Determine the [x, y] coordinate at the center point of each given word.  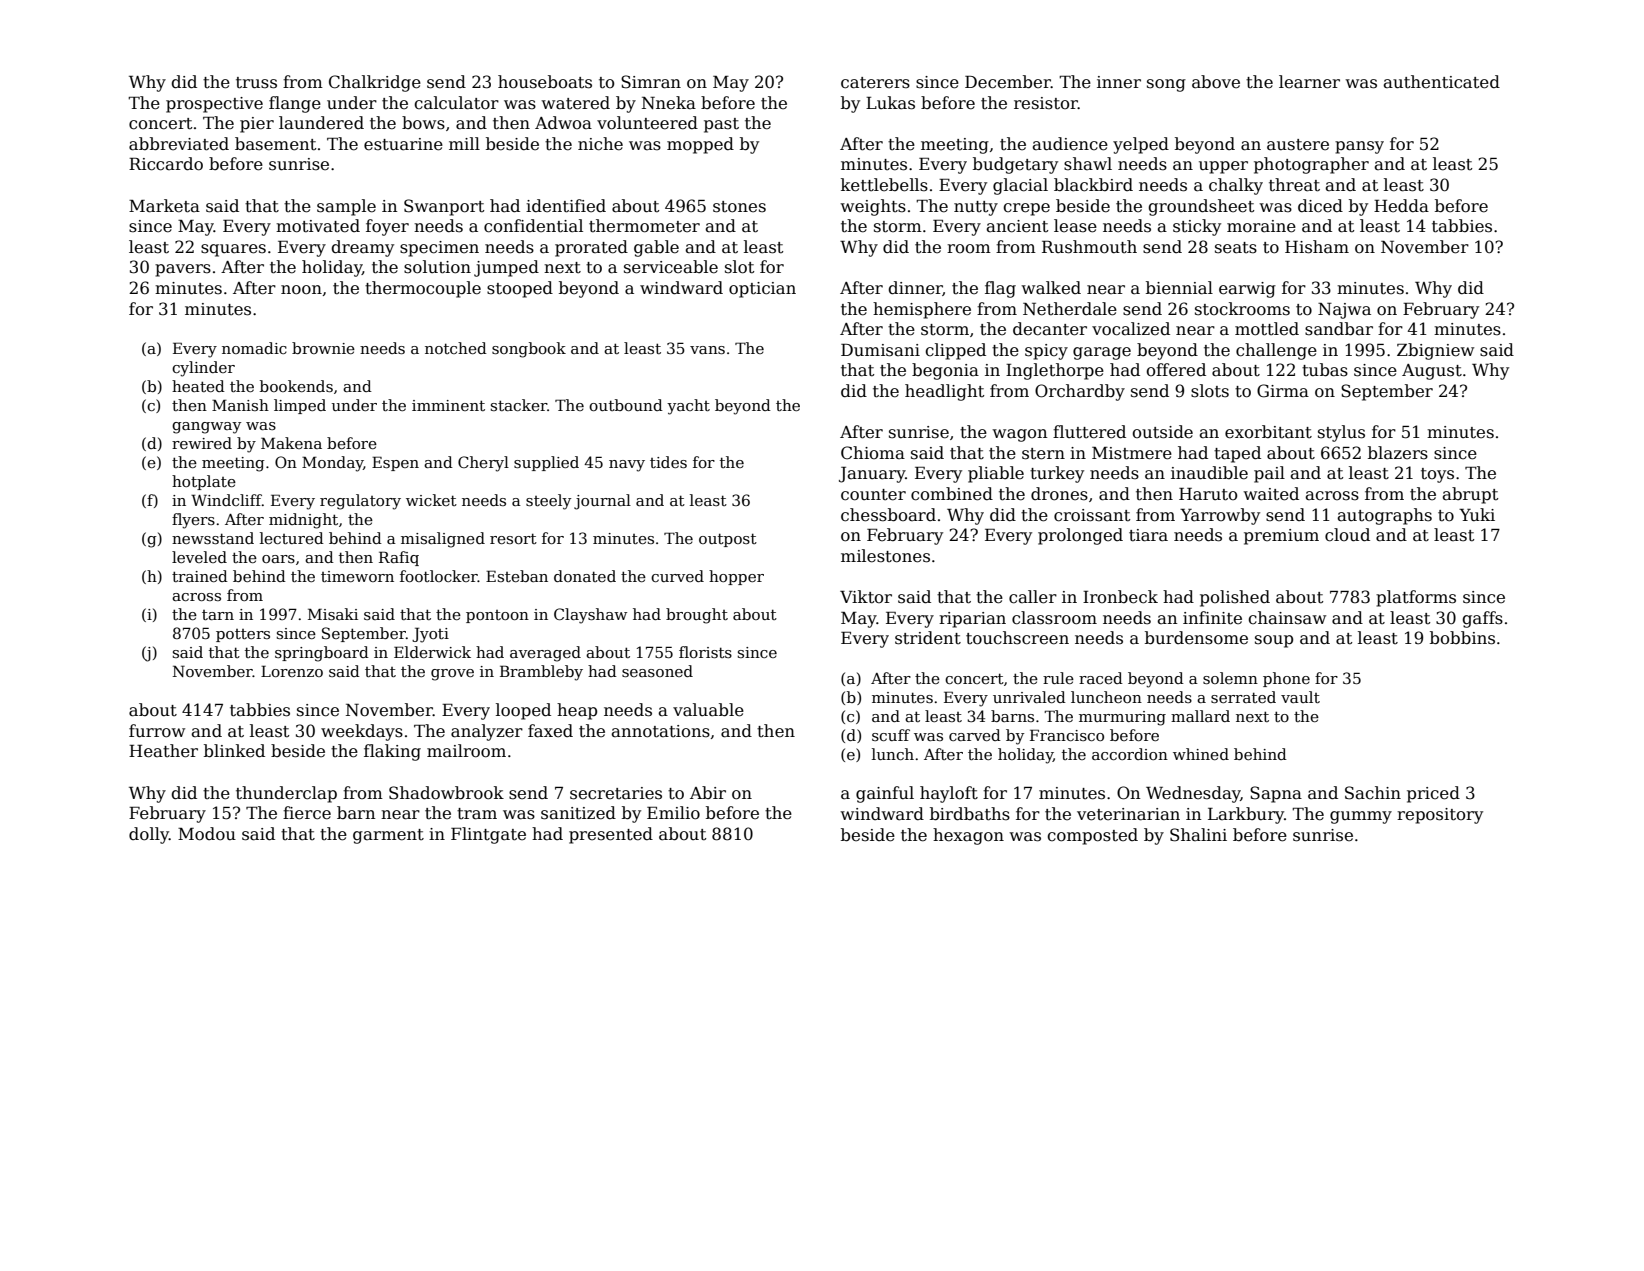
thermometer [644, 226]
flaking [392, 752]
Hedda [1401, 206]
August [1432, 372]
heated [198, 386]
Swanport [444, 207]
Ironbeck [1120, 597]
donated [585, 576]
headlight [944, 392]
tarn [218, 615]
